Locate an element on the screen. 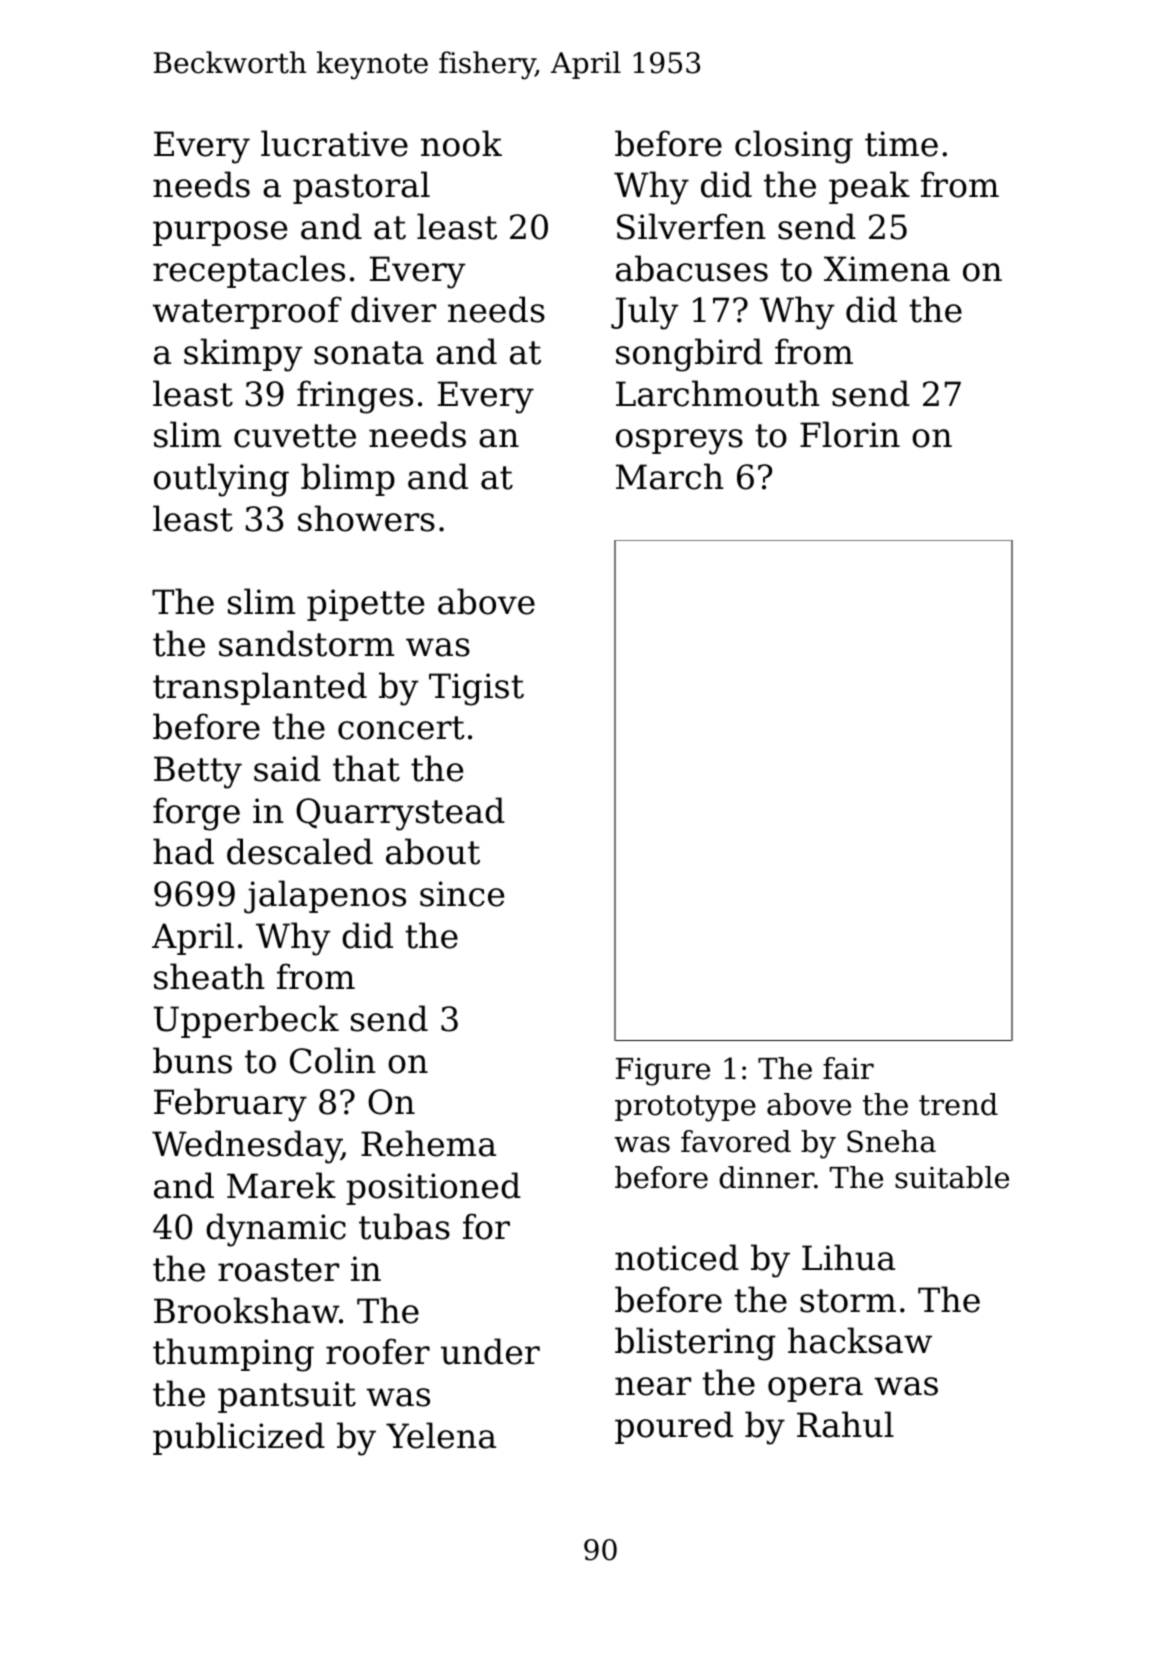 Image resolution: width=1165 pixels, height=1654 pixels. Rahul is located at coordinates (845, 1424).
